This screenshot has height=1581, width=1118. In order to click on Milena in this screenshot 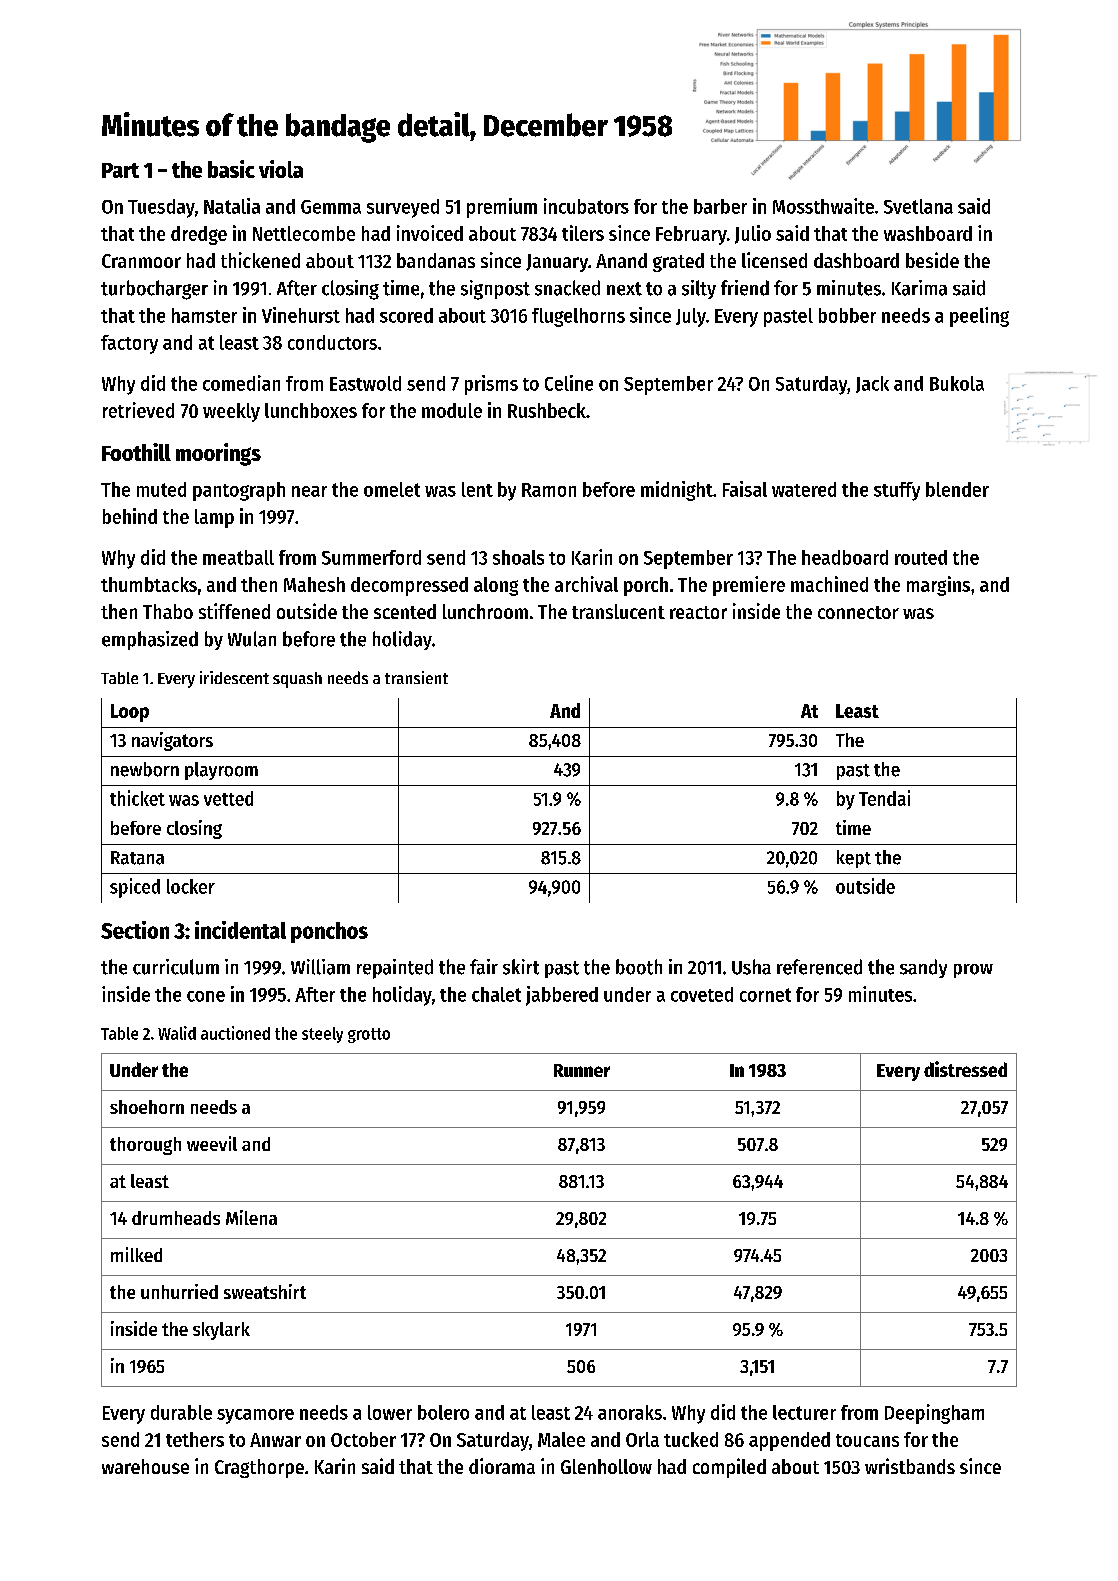, I will do `click(251, 1217)`.
